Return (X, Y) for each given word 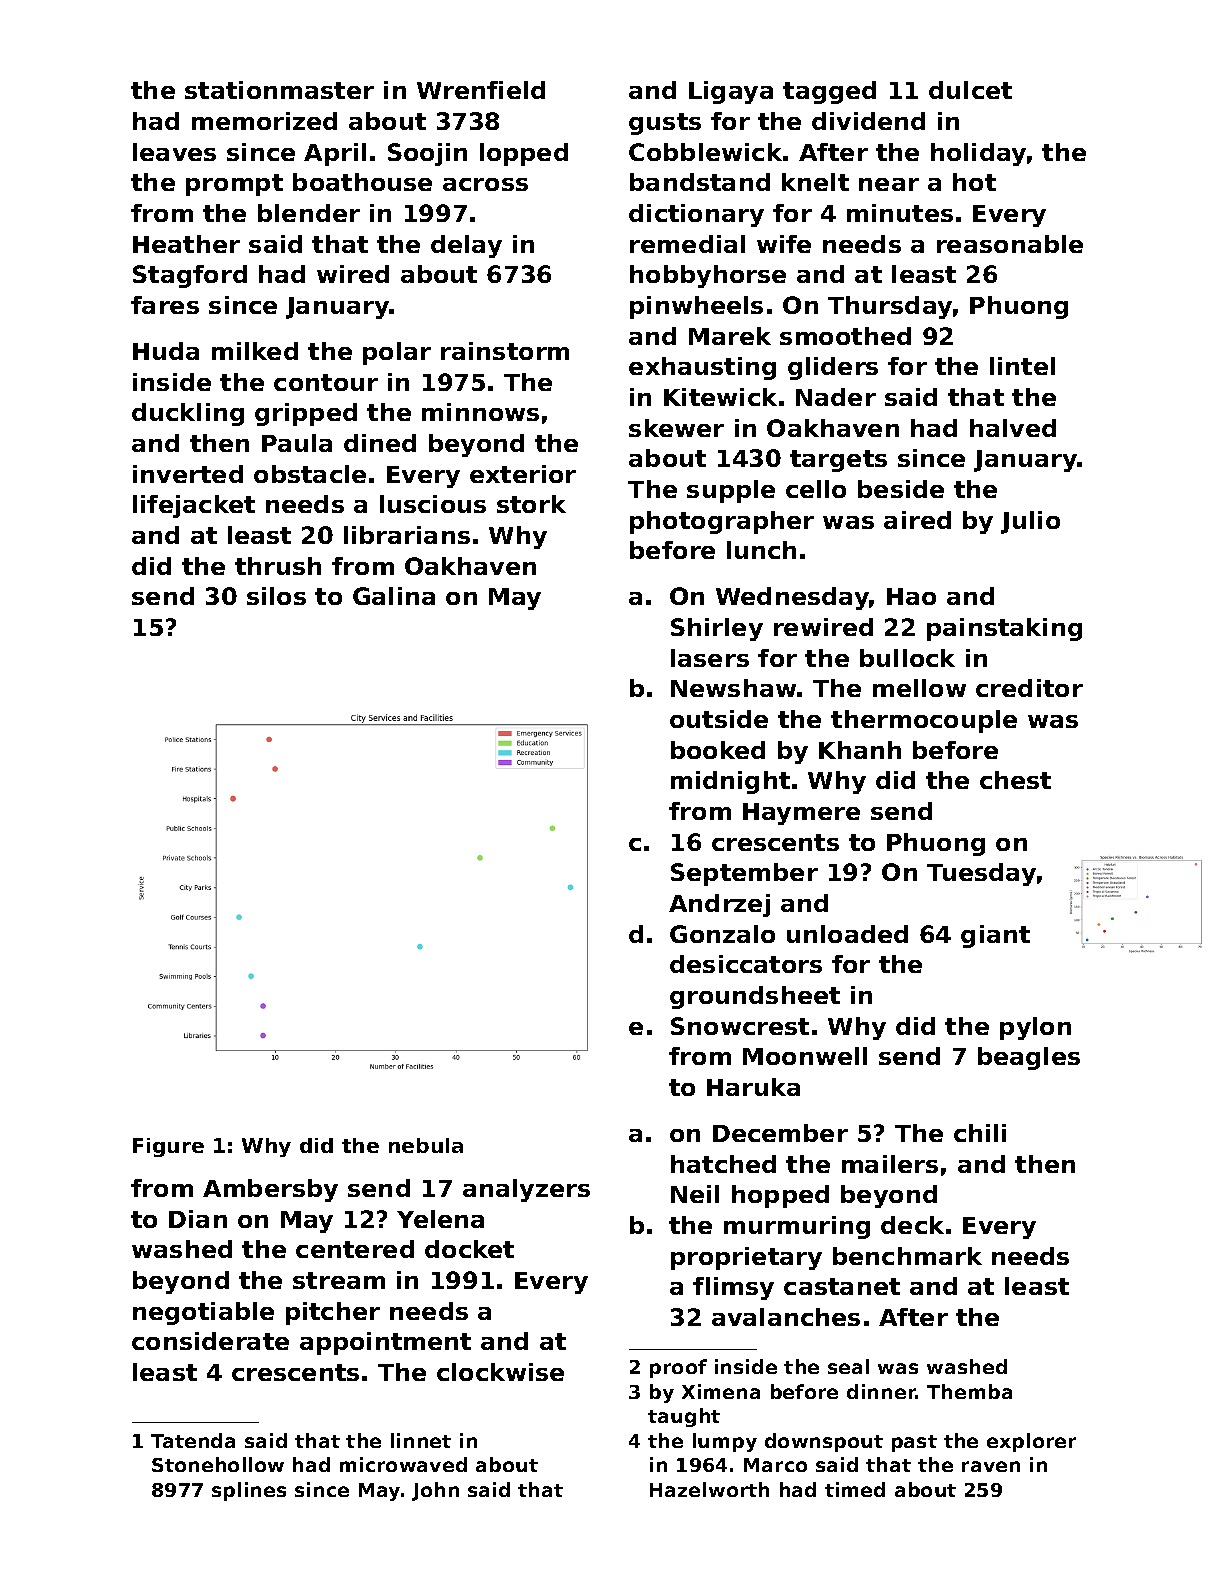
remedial (687, 244)
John (435, 1491)
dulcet (970, 90)
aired (917, 520)
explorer (1031, 1442)
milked (255, 351)
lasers (710, 658)
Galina (394, 596)
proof (678, 1368)
